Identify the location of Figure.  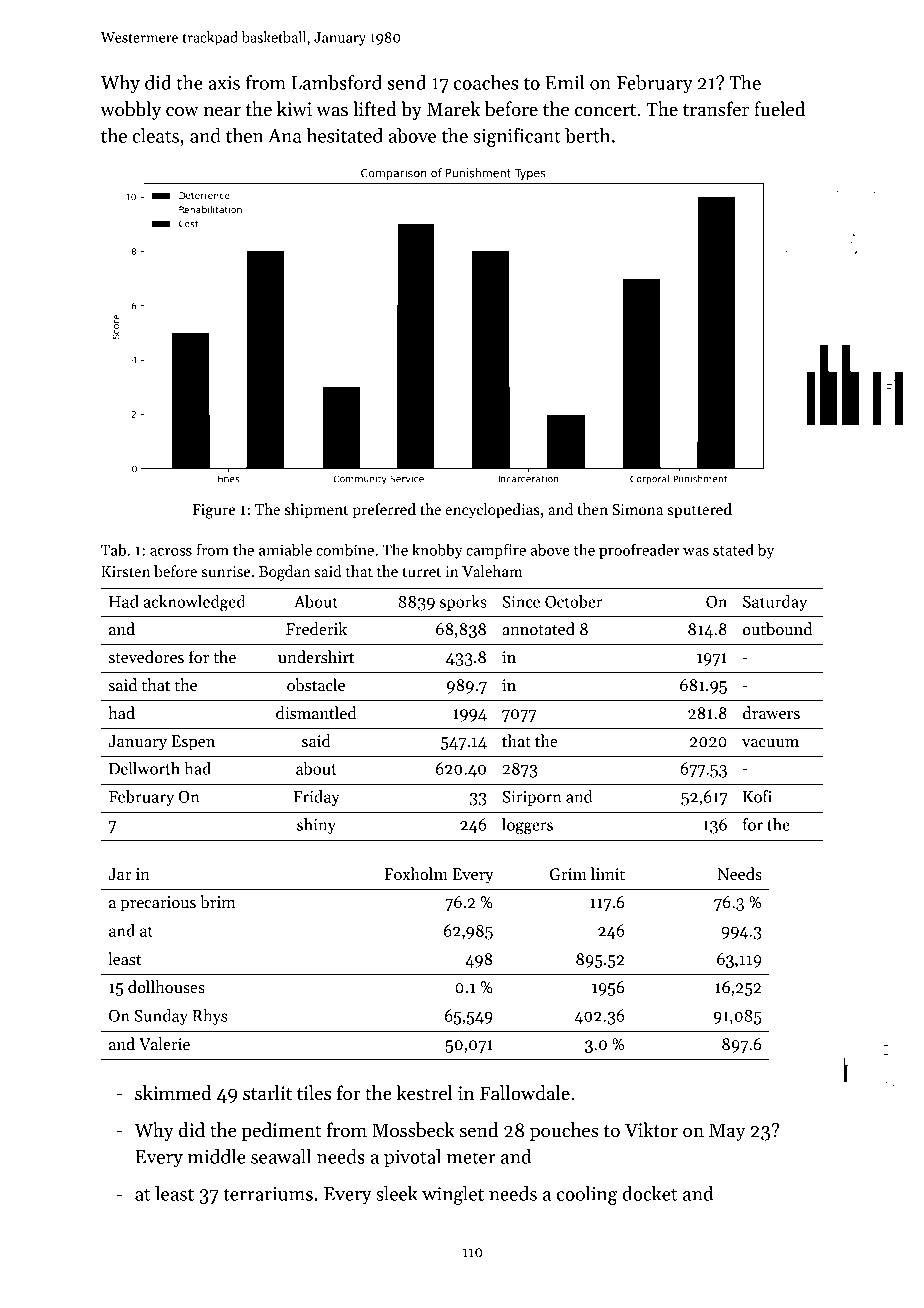
(213, 511).
